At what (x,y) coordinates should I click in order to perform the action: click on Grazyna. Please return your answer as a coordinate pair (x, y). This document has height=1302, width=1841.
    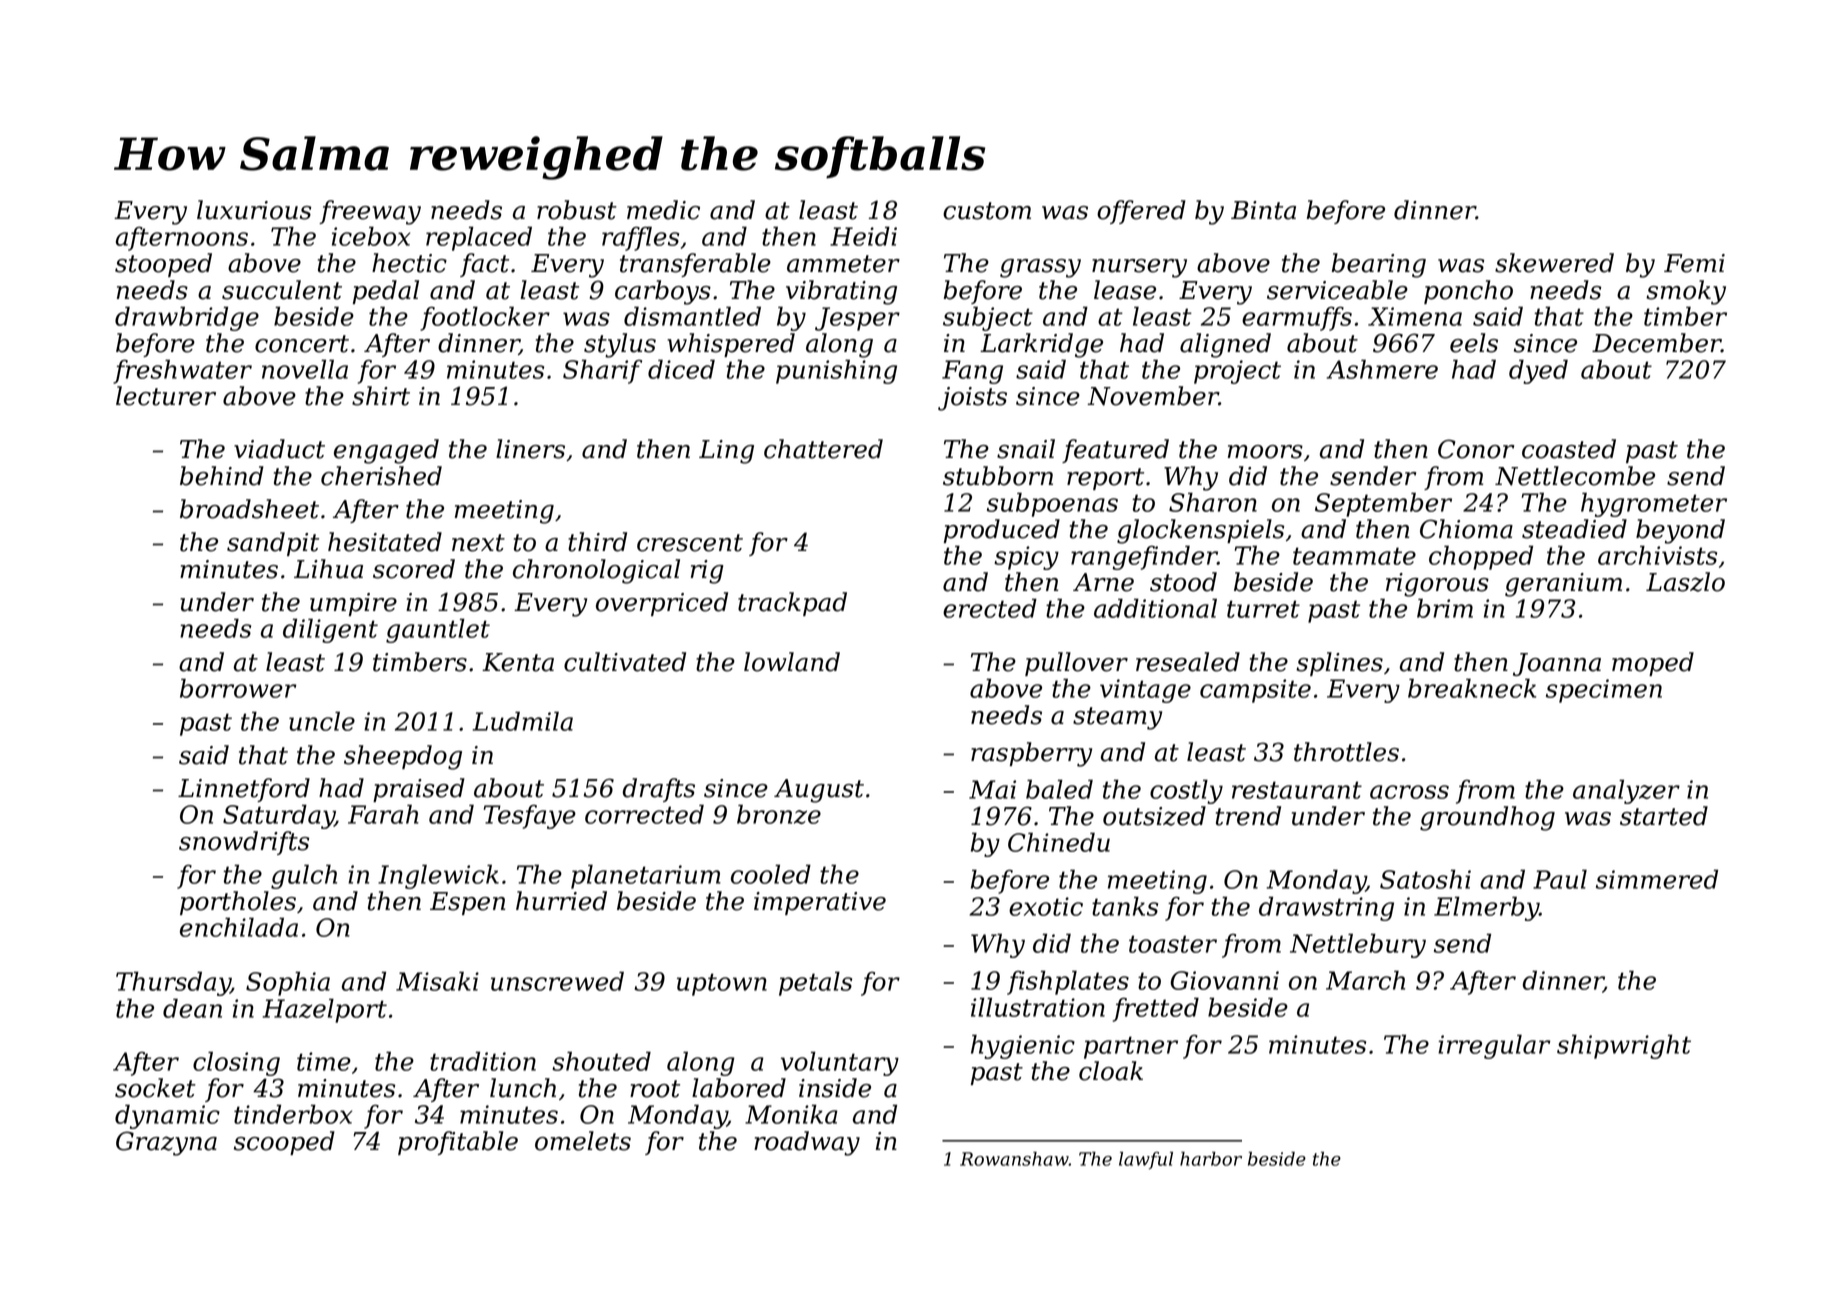
    Looking at the image, I should click on (166, 1143).
